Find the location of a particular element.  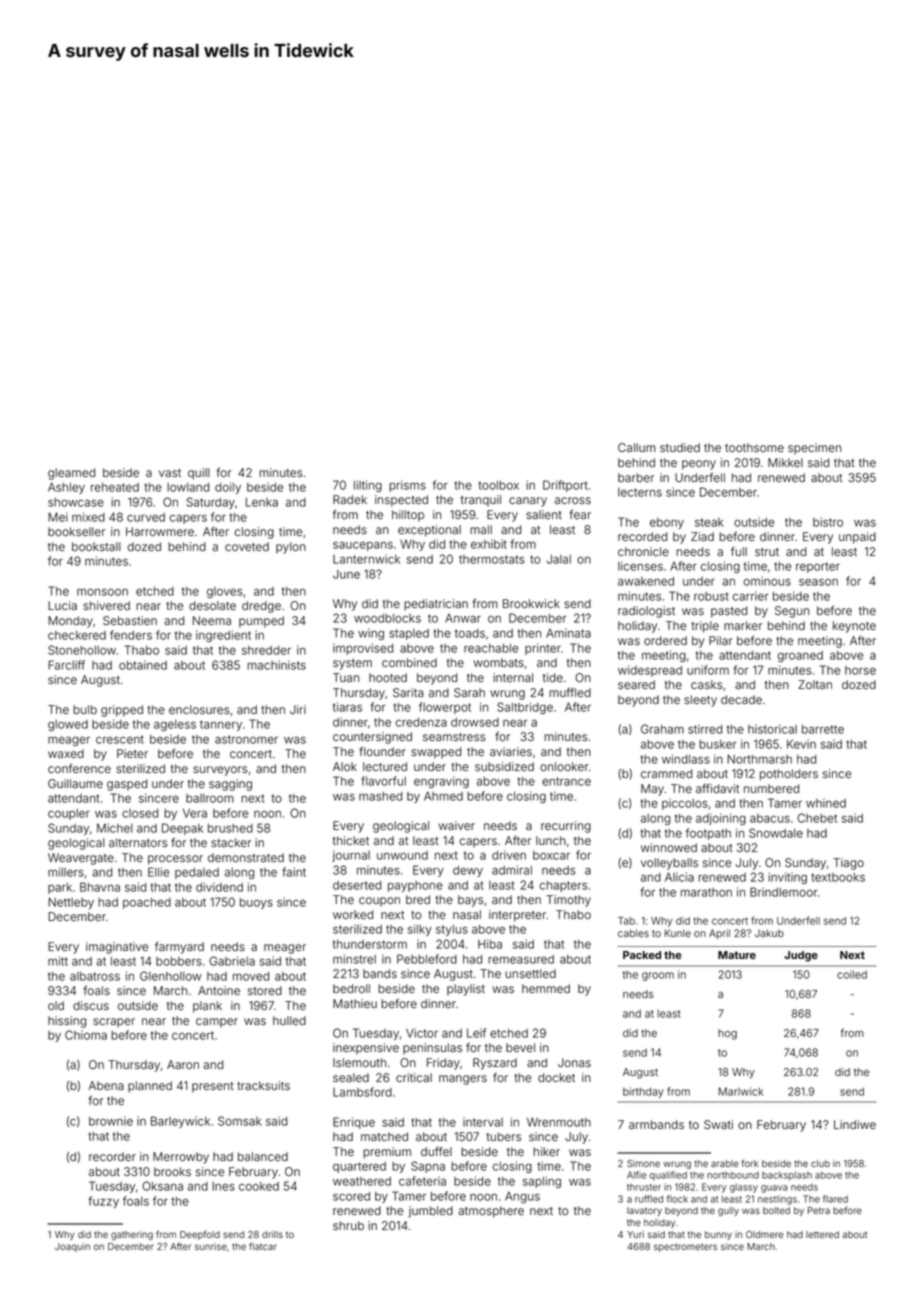

hog is located at coordinates (727, 1034).
